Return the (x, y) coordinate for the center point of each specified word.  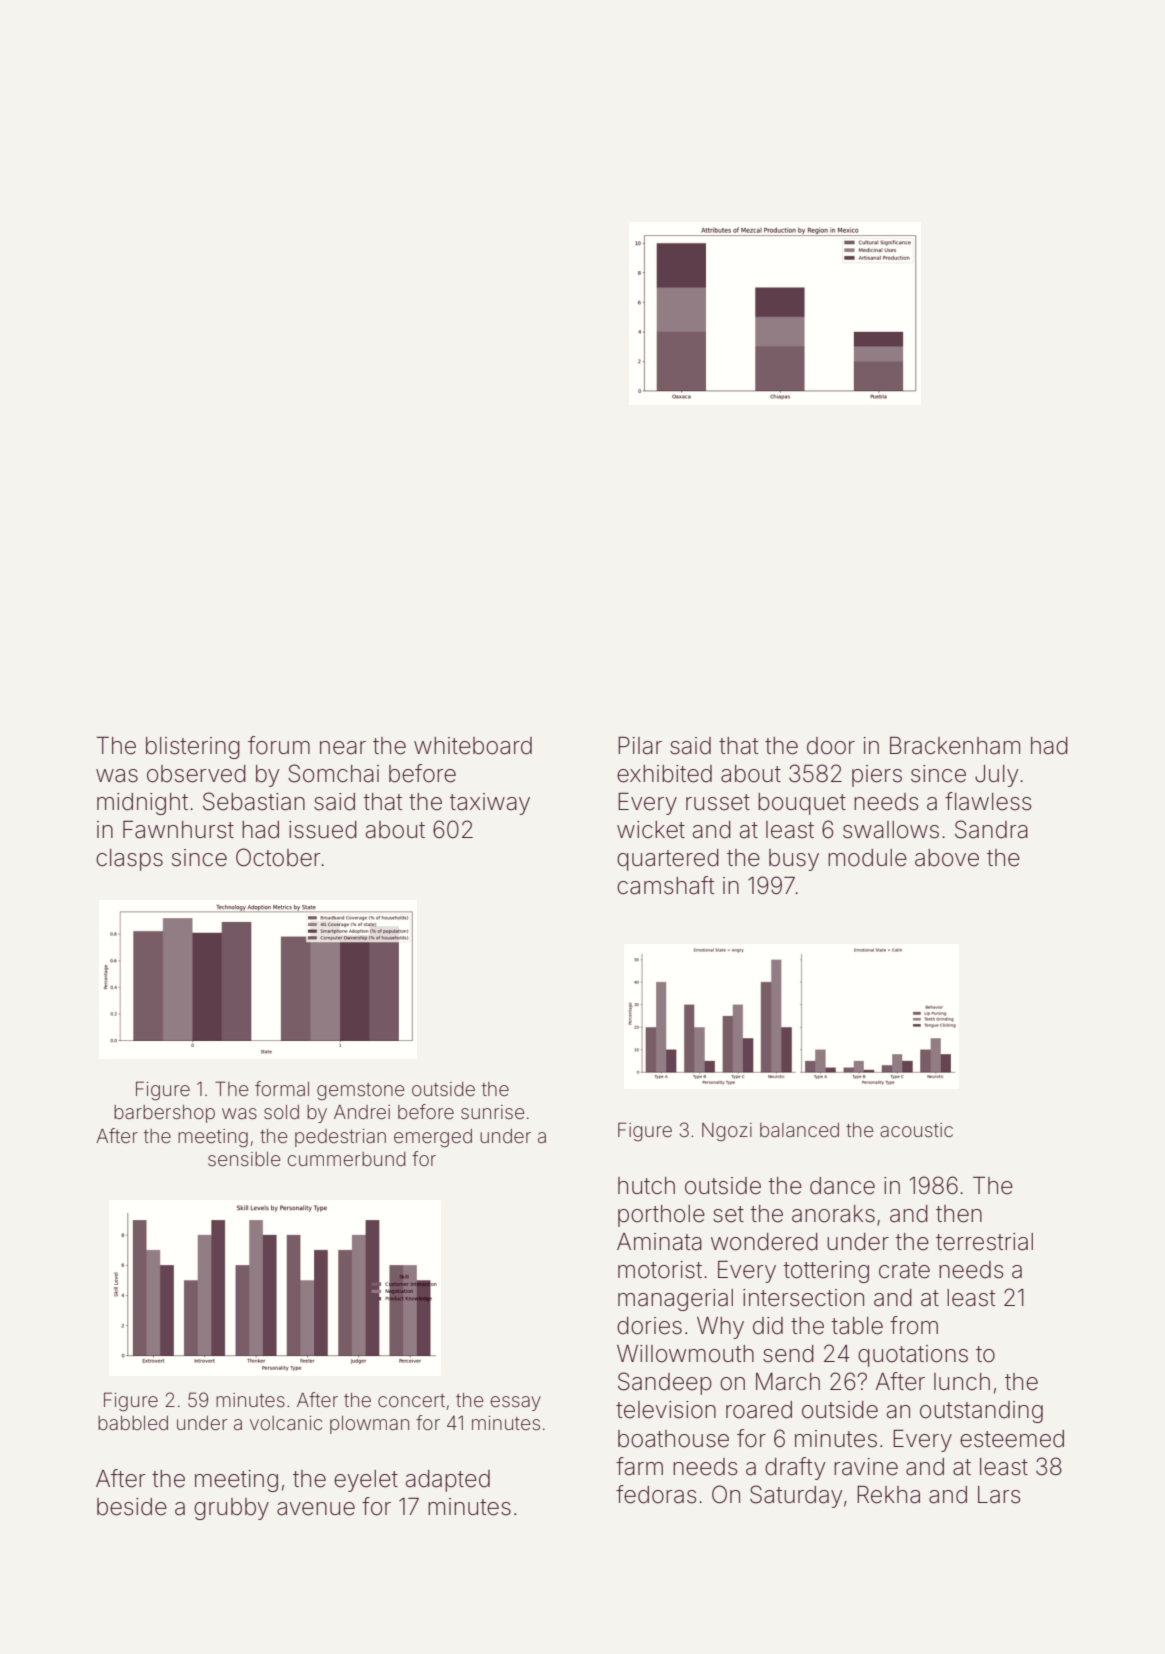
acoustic (916, 1130)
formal (282, 1088)
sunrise (492, 1112)
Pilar (640, 746)
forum (279, 745)
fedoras (656, 1494)
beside (132, 1507)
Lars (999, 1495)
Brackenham (955, 746)
